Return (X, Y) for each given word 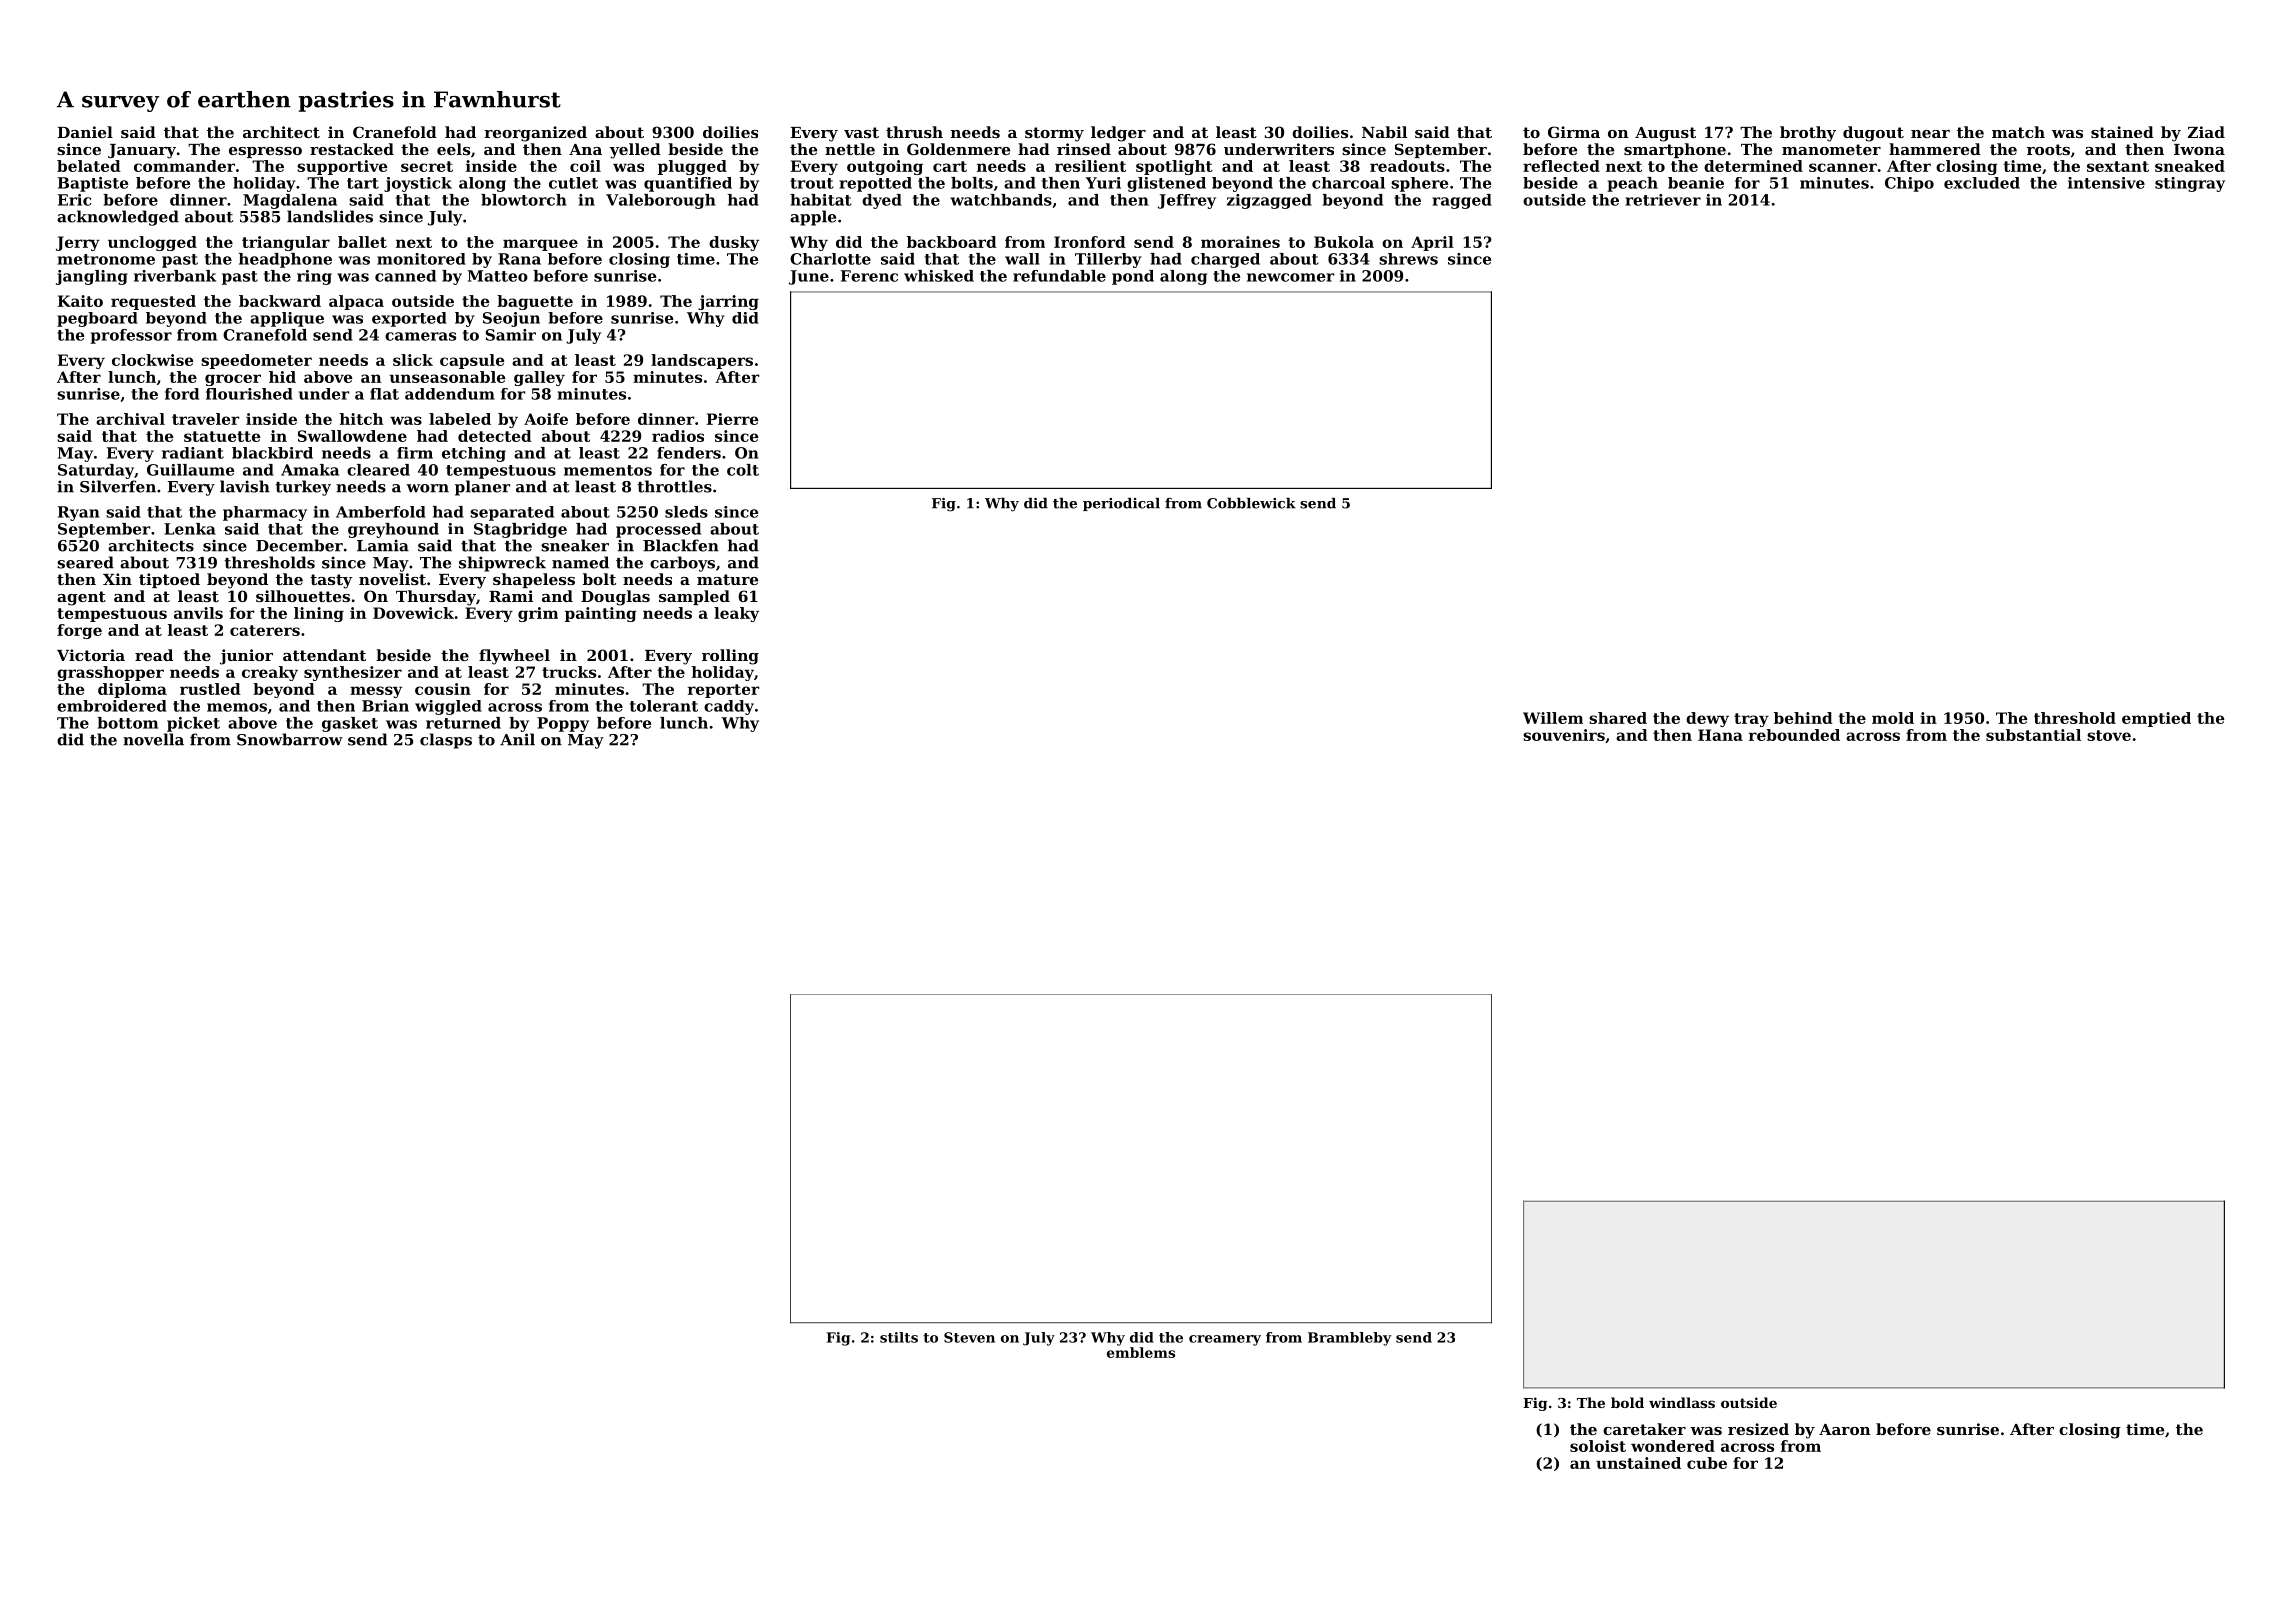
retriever (1663, 200)
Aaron (1845, 1429)
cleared (378, 470)
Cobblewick (1251, 503)
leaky (736, 614)
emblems (1141, 1352)
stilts (899, 1337)
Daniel (85, 132)
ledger (1118, 134)
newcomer (1290, 277)
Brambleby (1349, 1339)
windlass (1682, 1402)
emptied (2156, 719)
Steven (969, 1337)
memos (237, 707)
